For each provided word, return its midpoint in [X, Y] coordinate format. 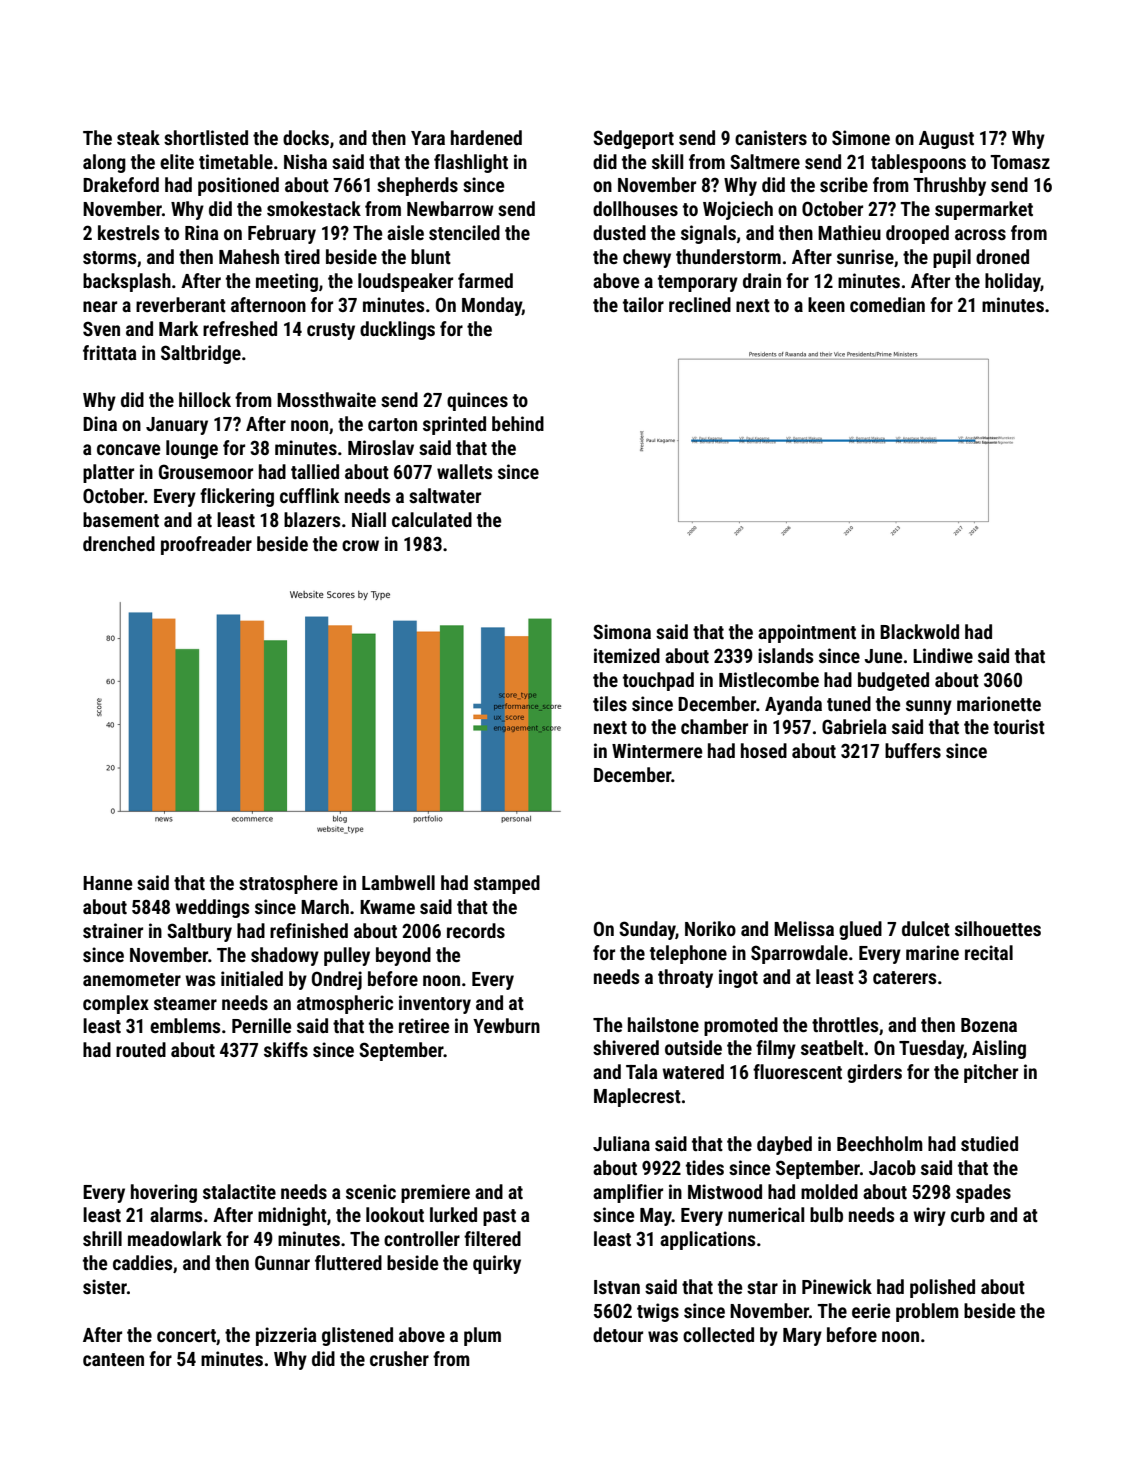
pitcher [991, 1073]
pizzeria [286, 1336]
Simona [622, 631]
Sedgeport [633, 139]
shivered [626, 1047]
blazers [312, 519]
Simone [861, 137]
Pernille [261, 1025]
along [104, 163]
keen [826, 304]
